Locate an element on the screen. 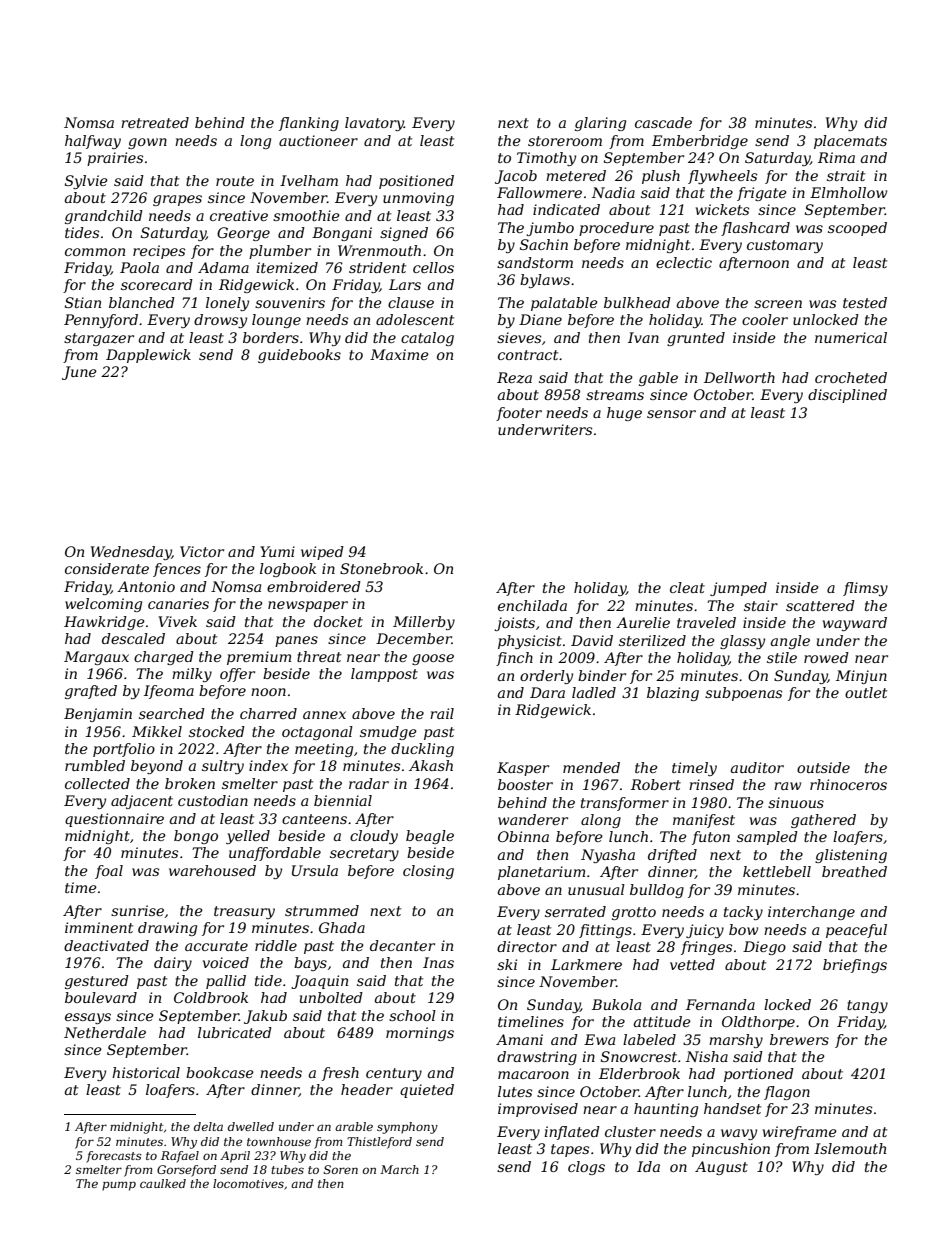 This screenshot has height=1233, width=952. footer is located at coordinates (519, 414).
